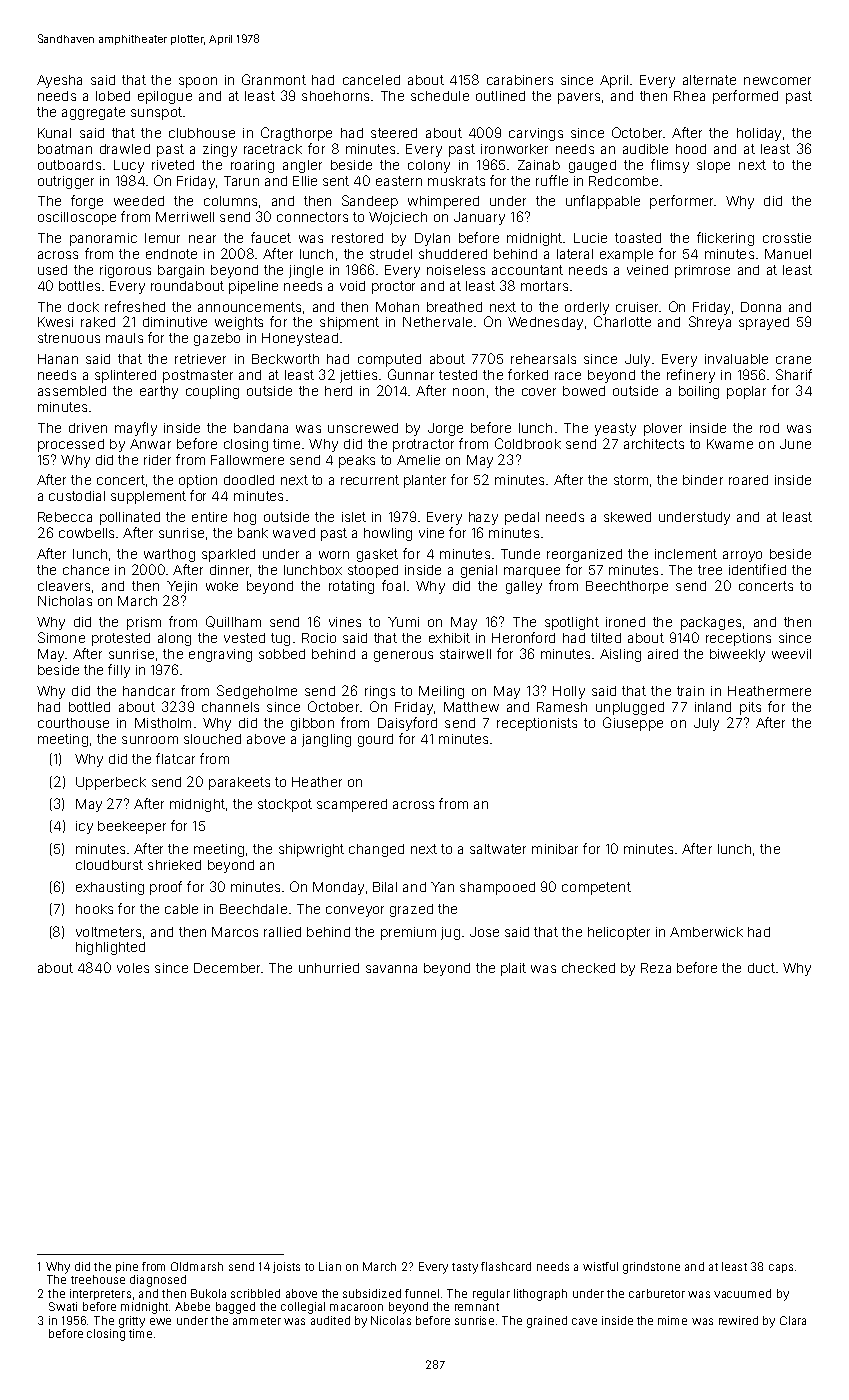  What do you see at coordinates (110, 948) in the image?
I see `highlighted` at bounding box center [110, 948].
